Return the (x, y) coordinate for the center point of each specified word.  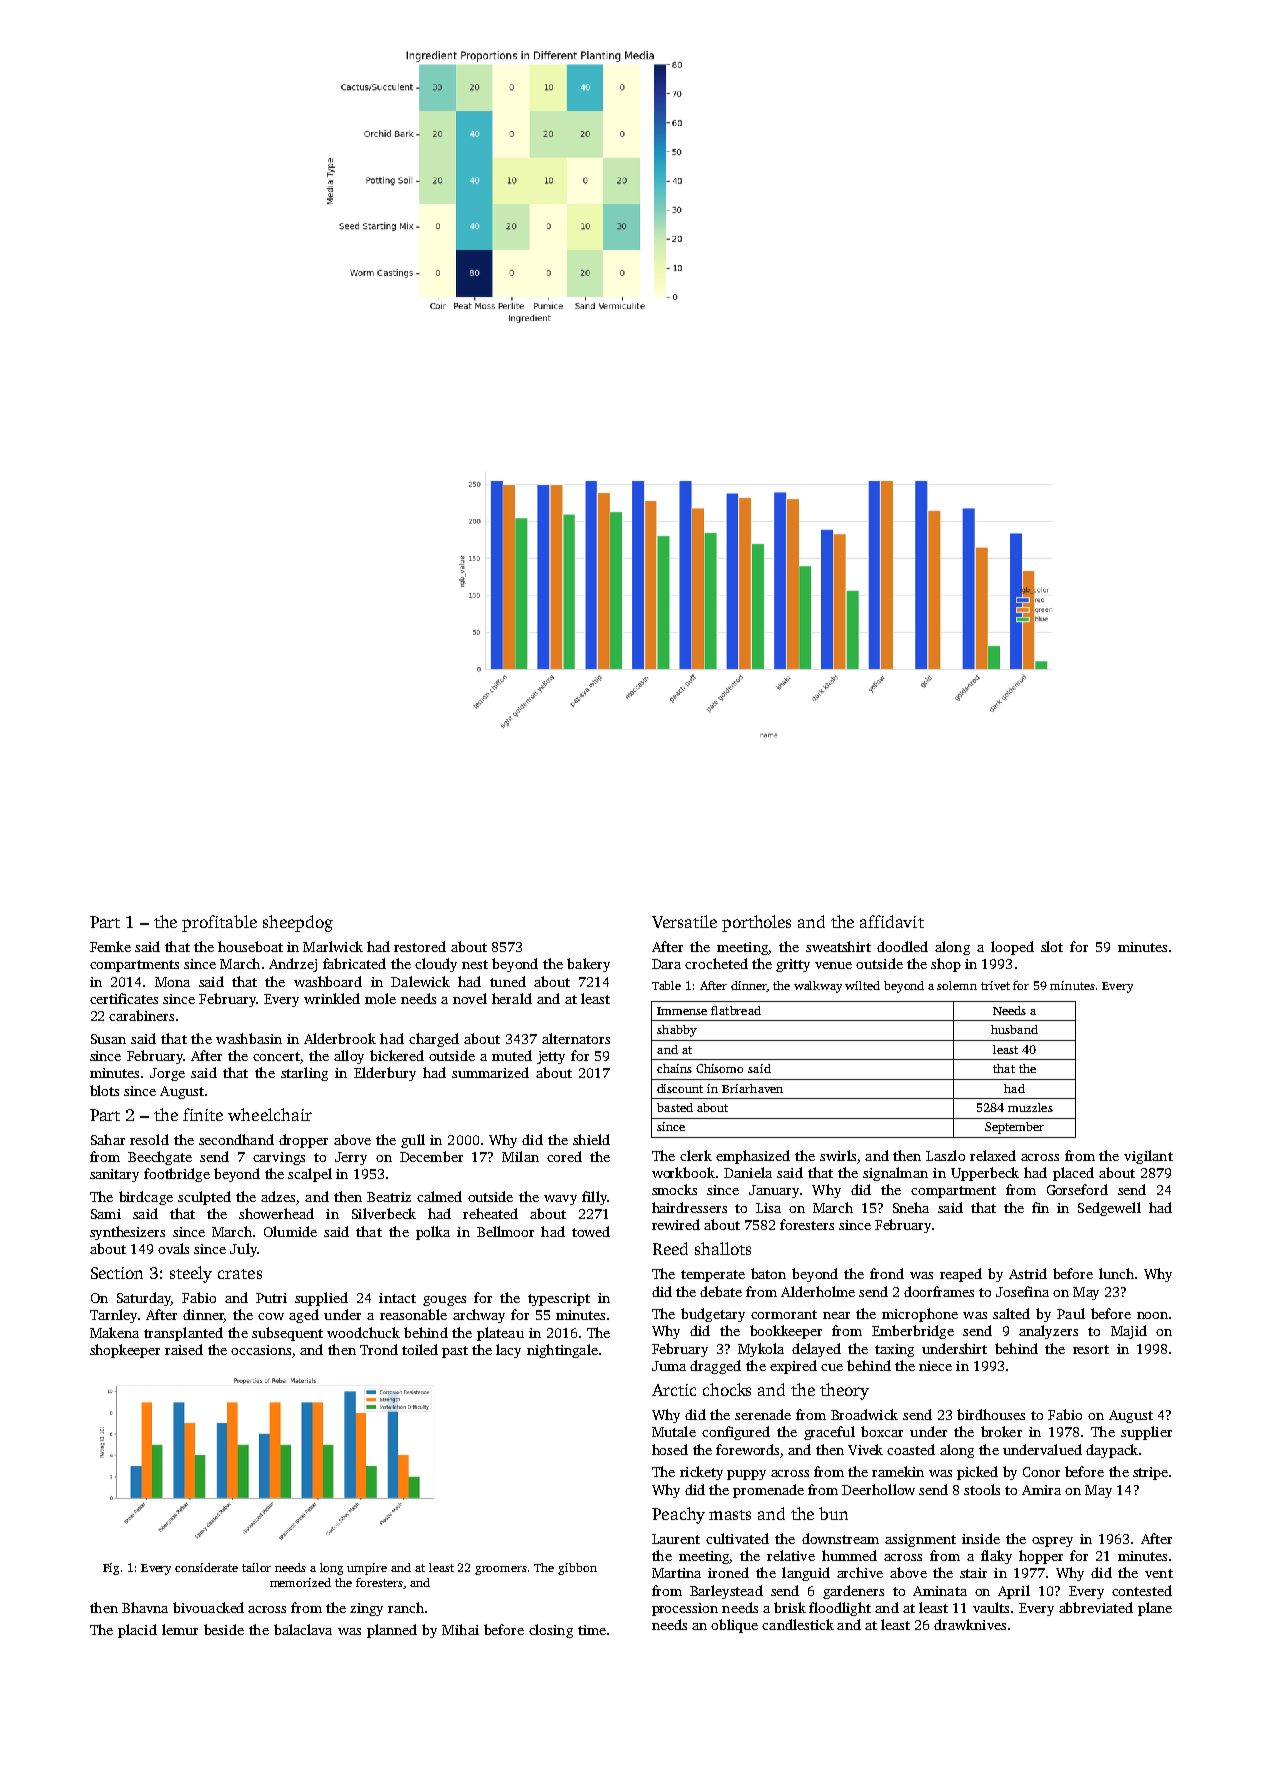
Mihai (460, 1629)
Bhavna (145, 1607)
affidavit (892, 921)
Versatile (684, 921)
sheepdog (298, 923)
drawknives (970, 1624)
